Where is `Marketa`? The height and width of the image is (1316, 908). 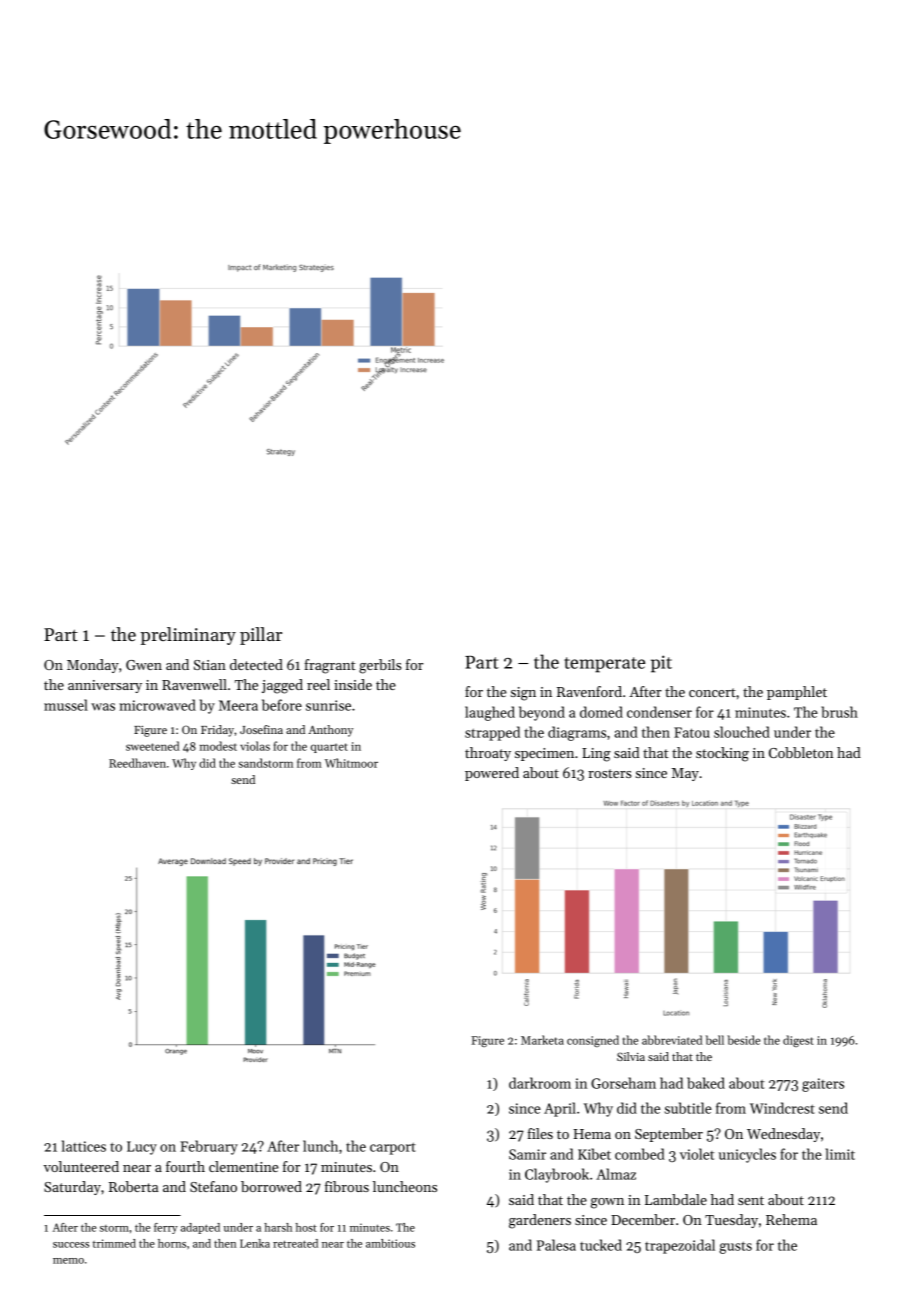
Marketa is located at coordinates (542, 1040).
